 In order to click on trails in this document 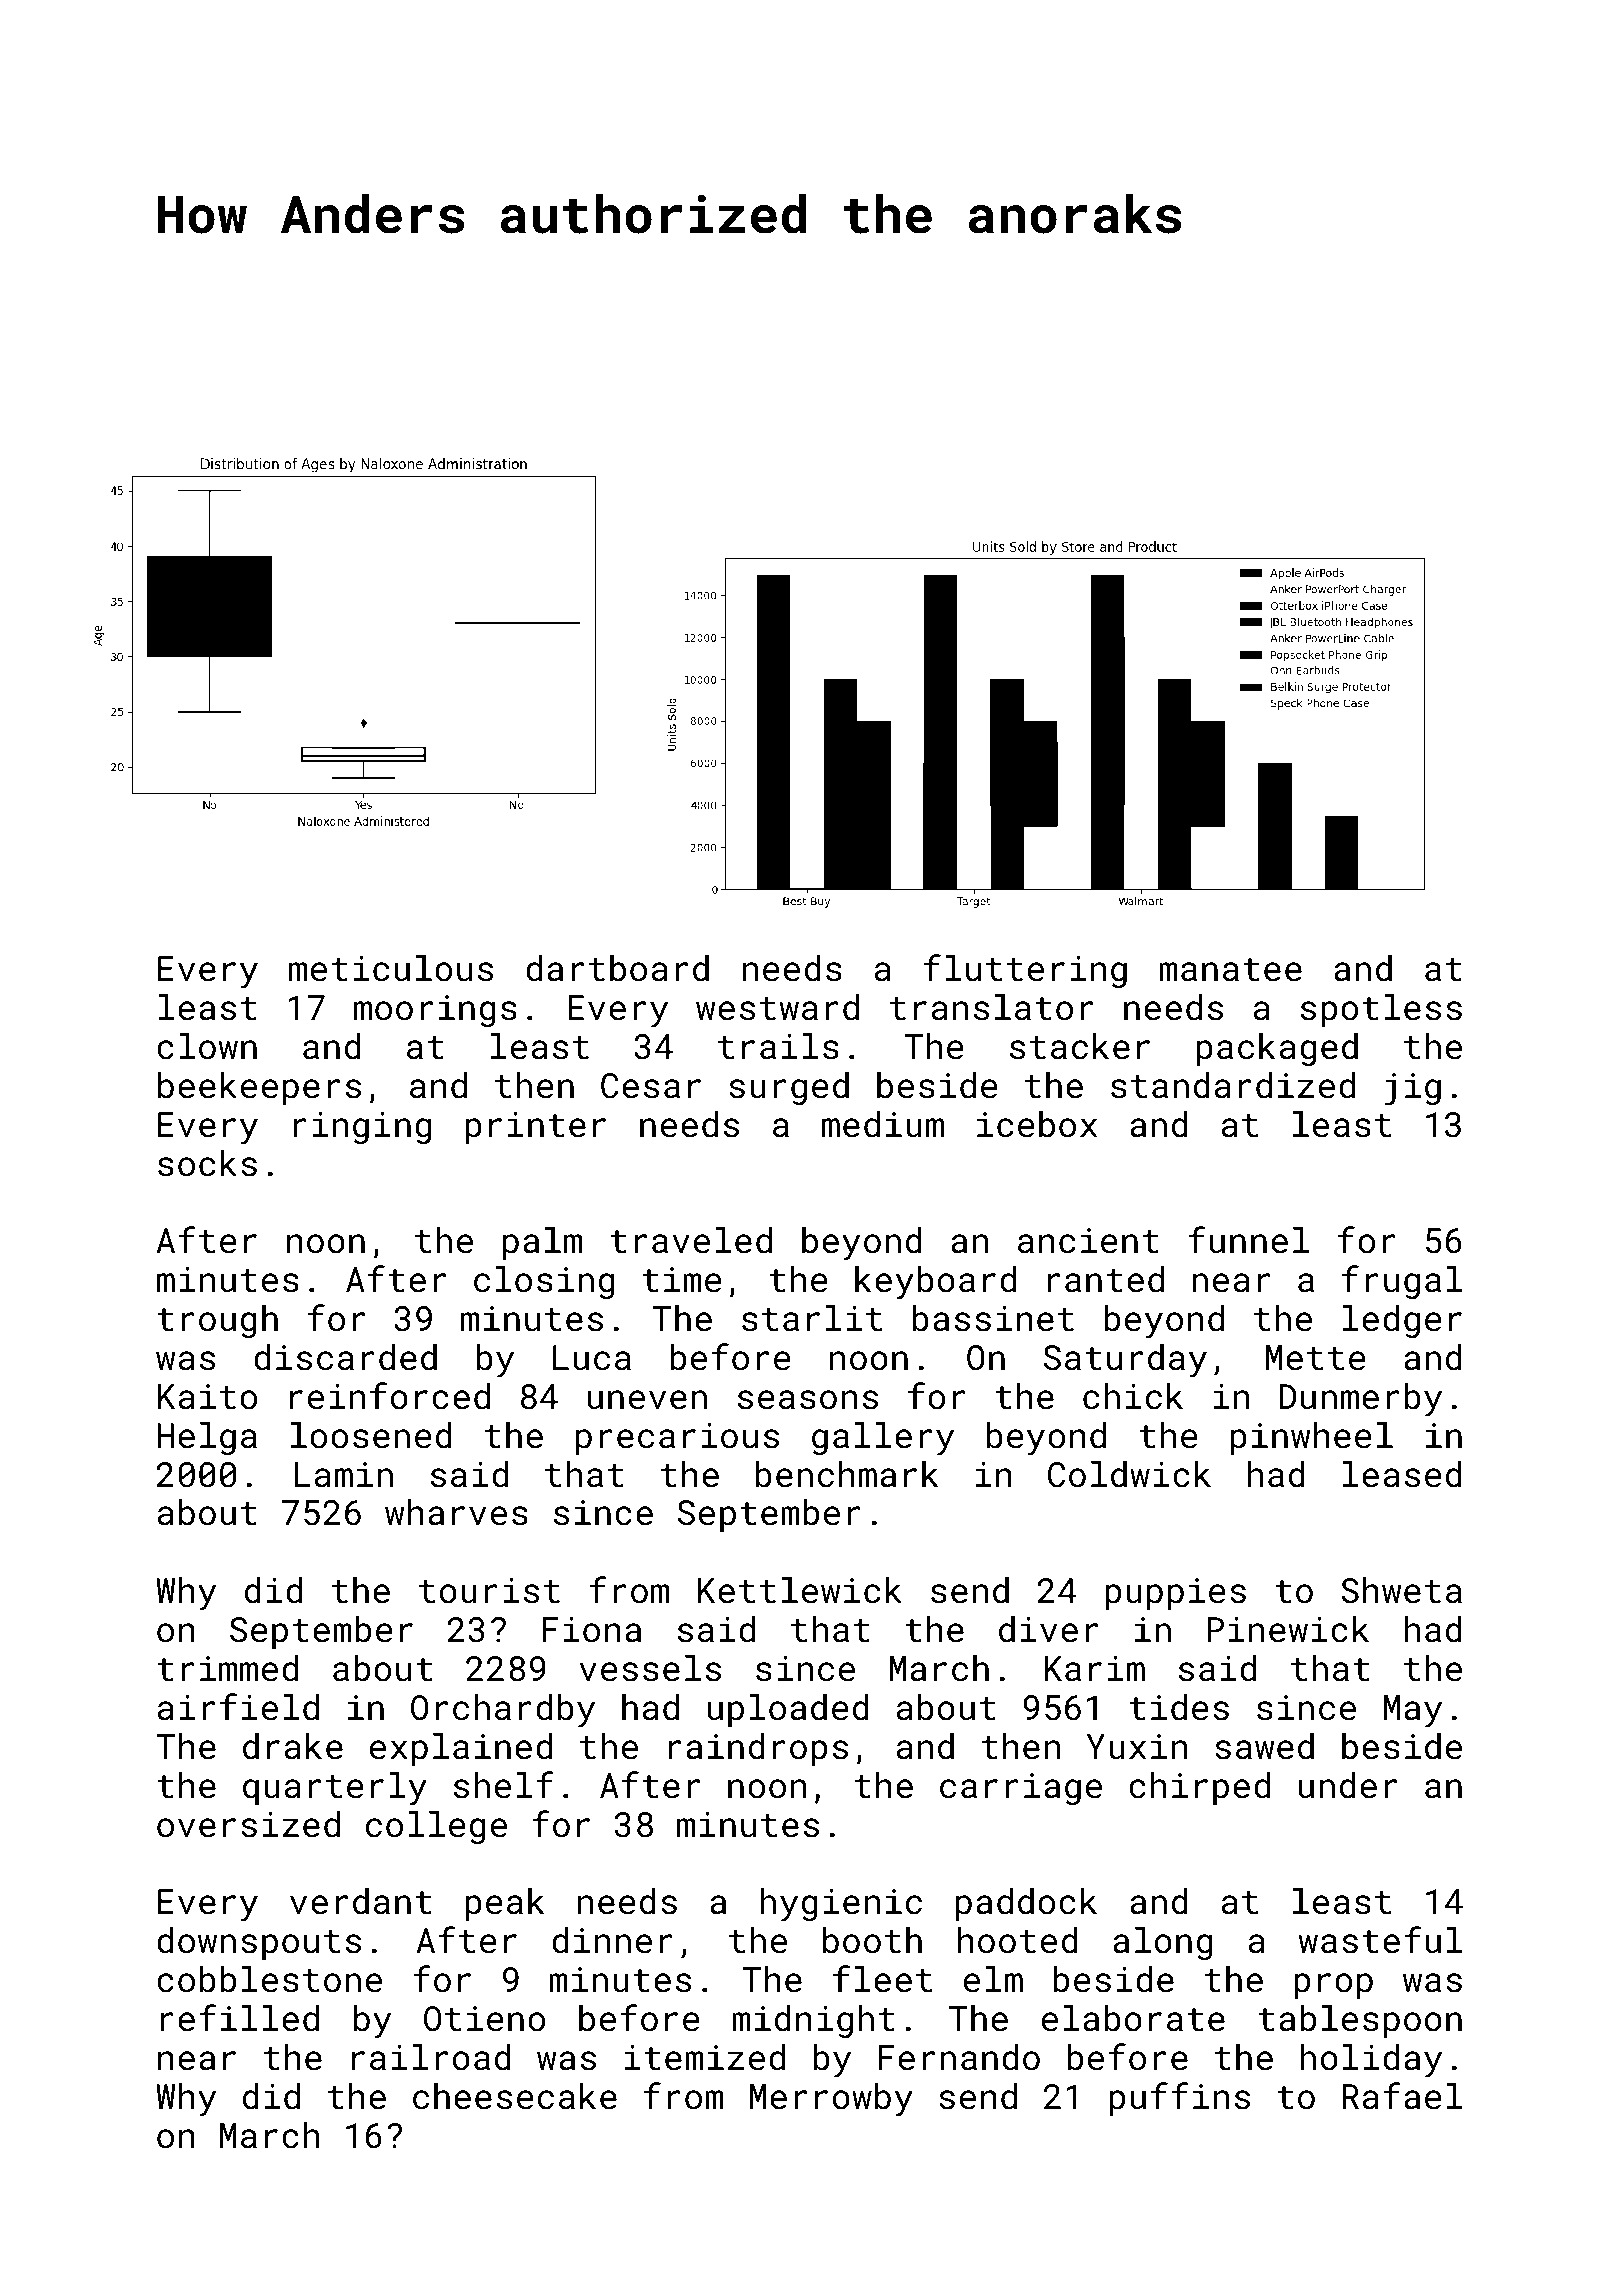, I will do `click(778, 1046)`.
